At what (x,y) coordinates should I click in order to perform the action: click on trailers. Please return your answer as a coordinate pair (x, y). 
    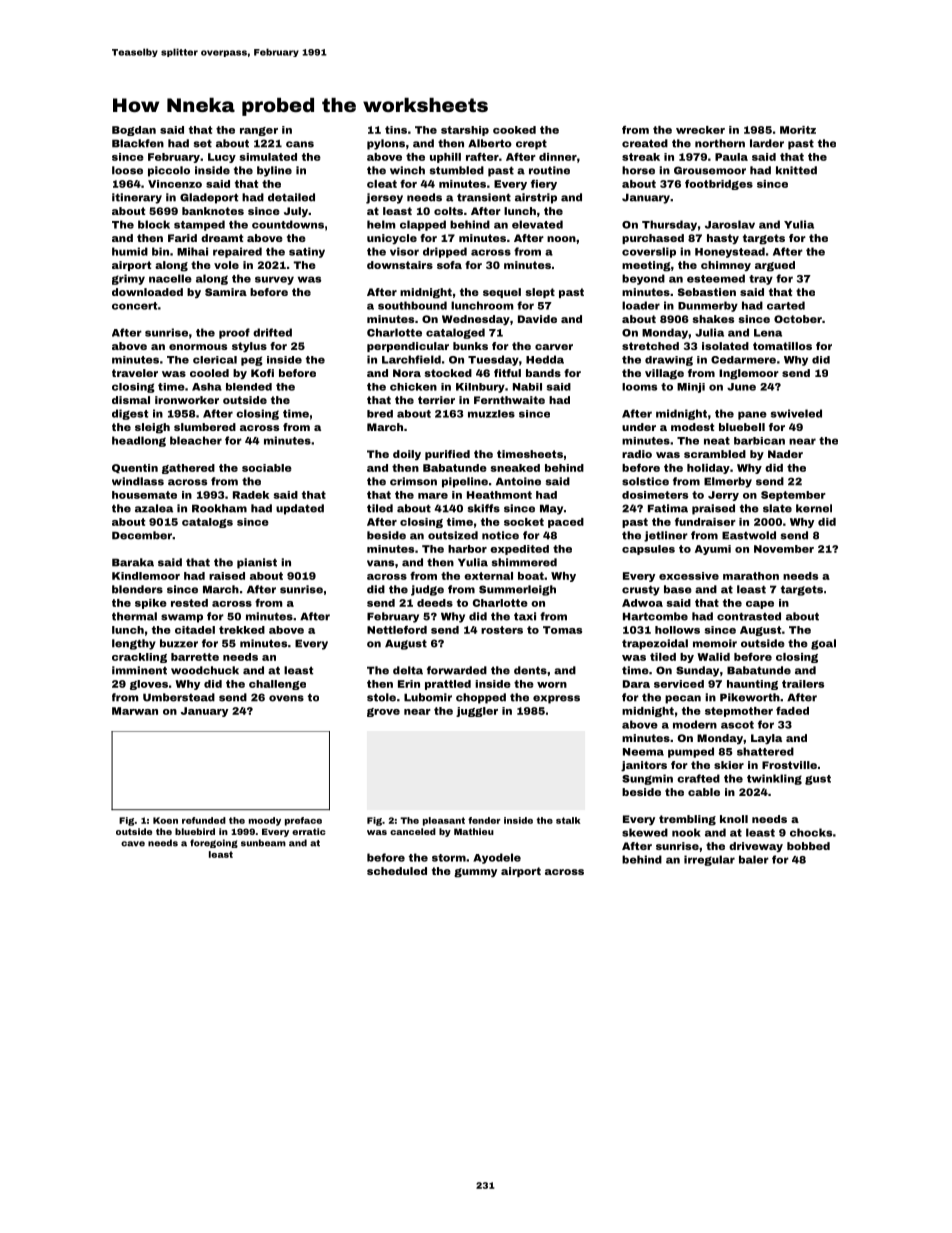
    Looking at the image, I should click on (803, 684).
